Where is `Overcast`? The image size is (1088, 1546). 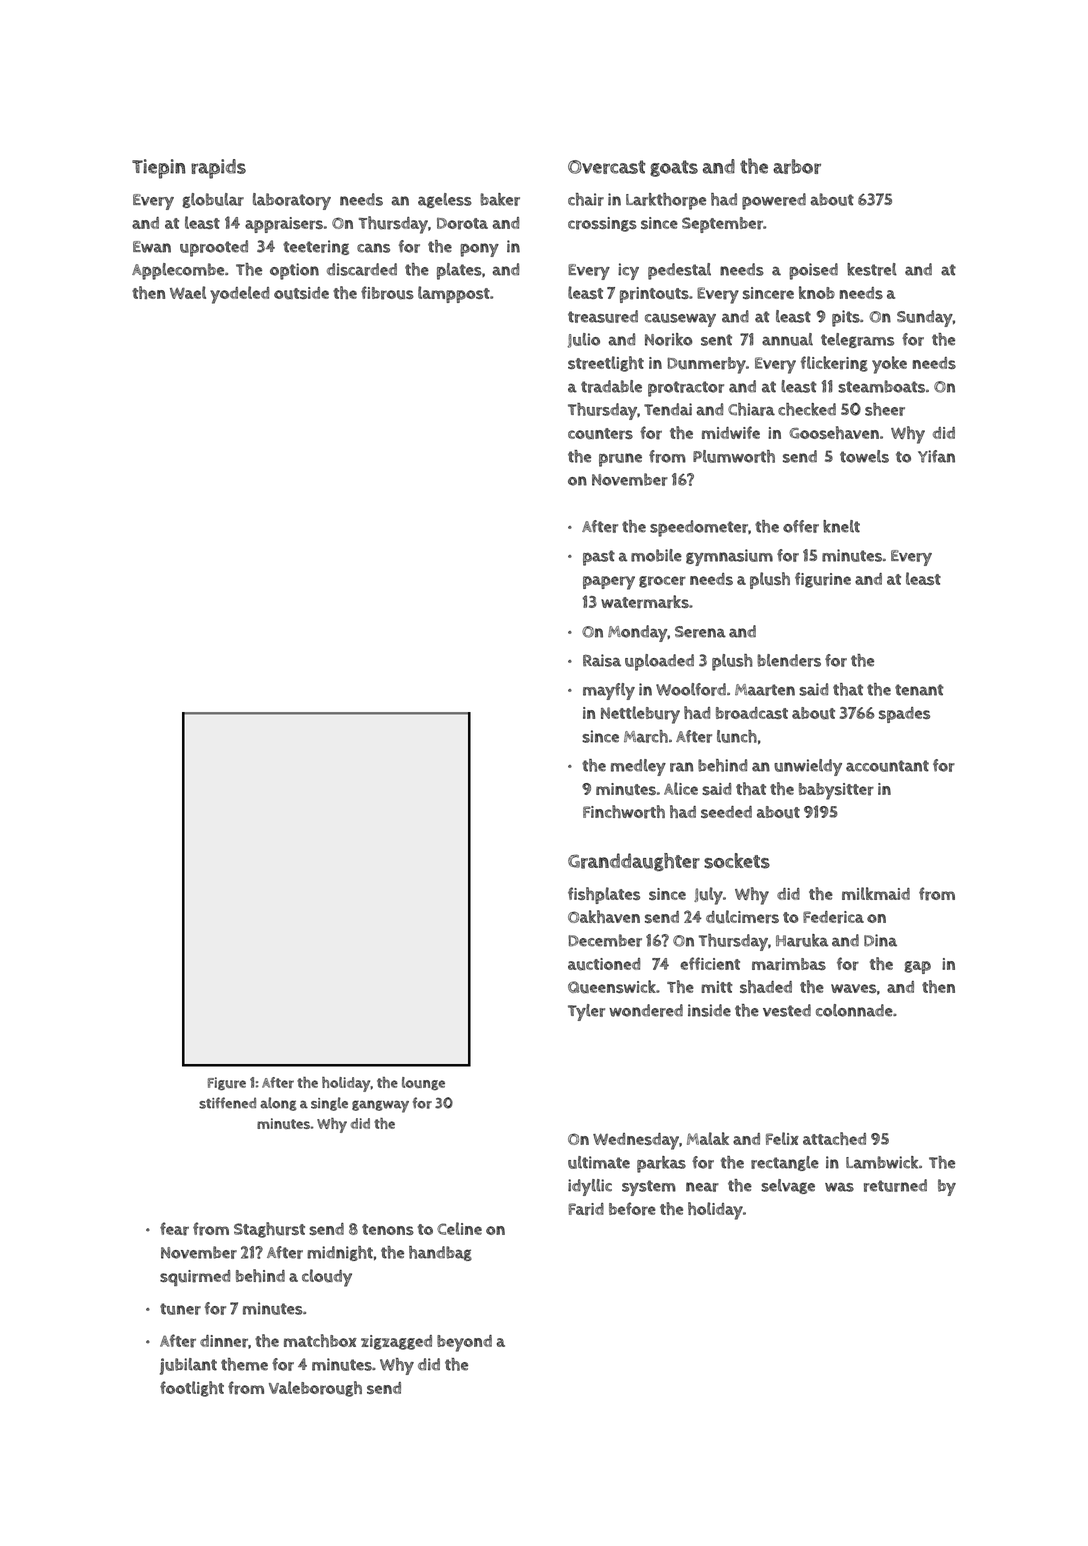
Overcast is located at coordinates (607, 167).
